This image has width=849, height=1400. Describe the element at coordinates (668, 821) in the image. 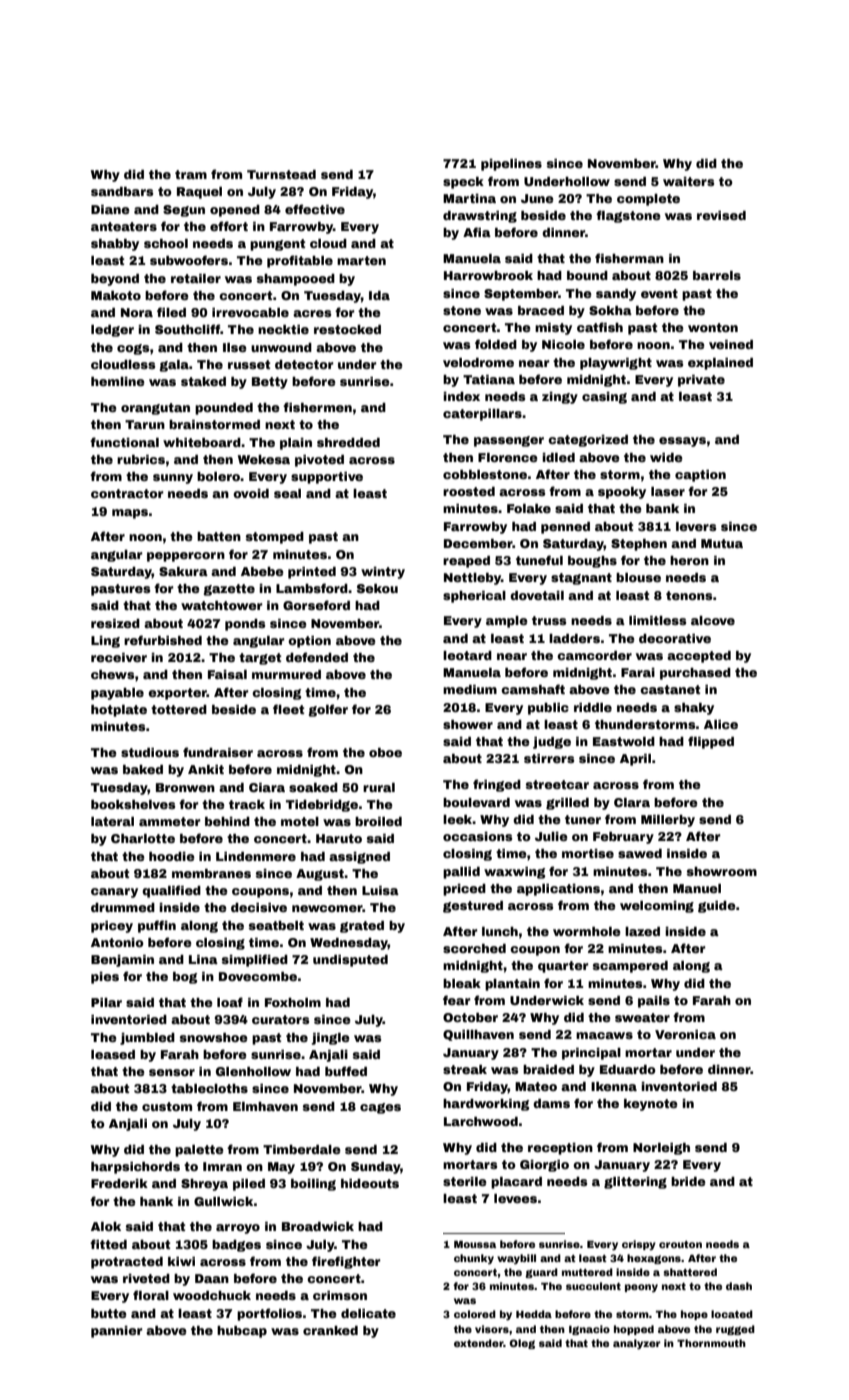

I see `Millerby` at that location.
